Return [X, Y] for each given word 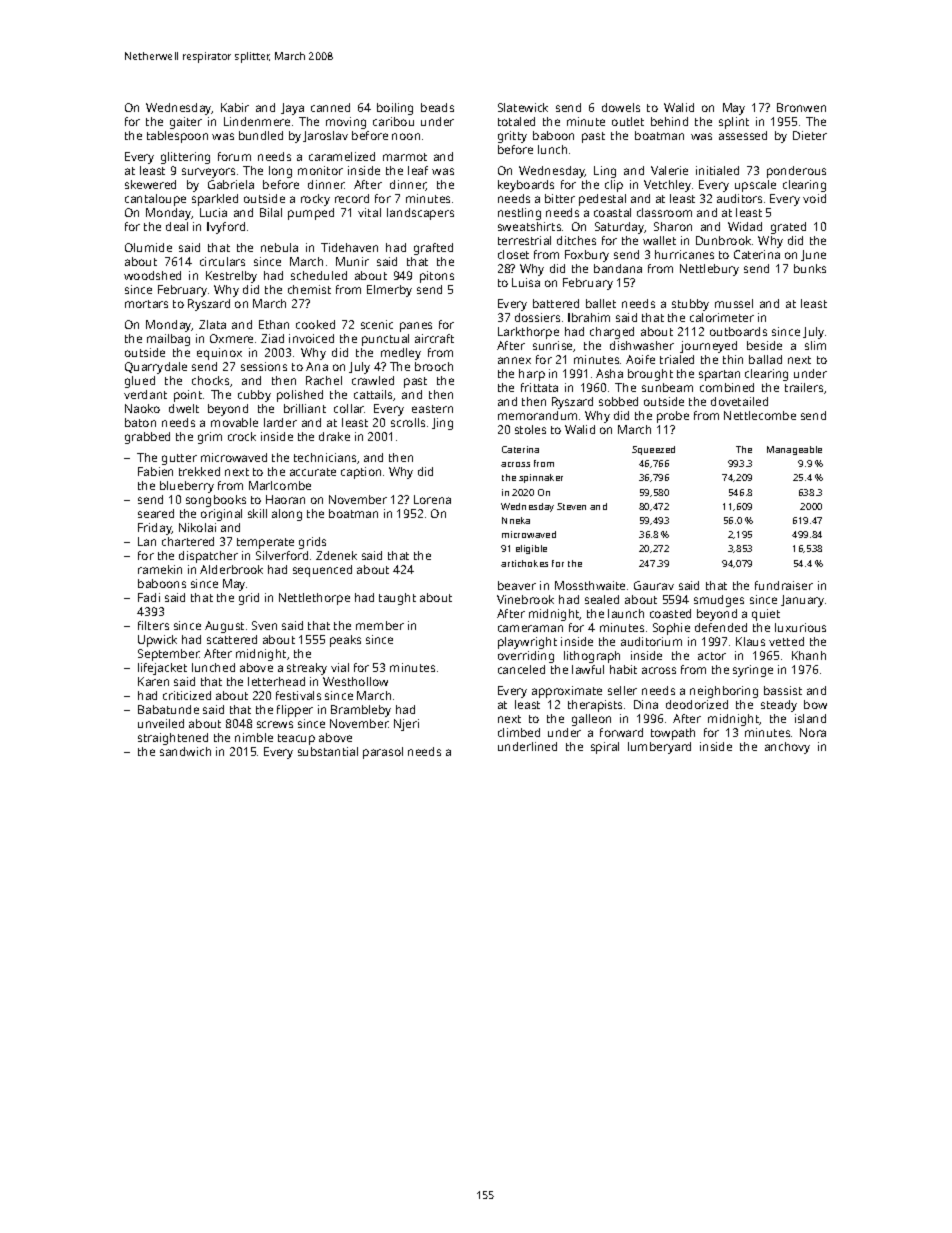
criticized [187, 695]
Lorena [432, 499]
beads [437, 107]
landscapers [420, 214]
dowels [621, 107]
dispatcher [208, 557]
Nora [813, 732]
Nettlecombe [760, 415]
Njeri [406, 725]
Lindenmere [257, 121]
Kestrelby [231, 277]
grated [788, 228]
